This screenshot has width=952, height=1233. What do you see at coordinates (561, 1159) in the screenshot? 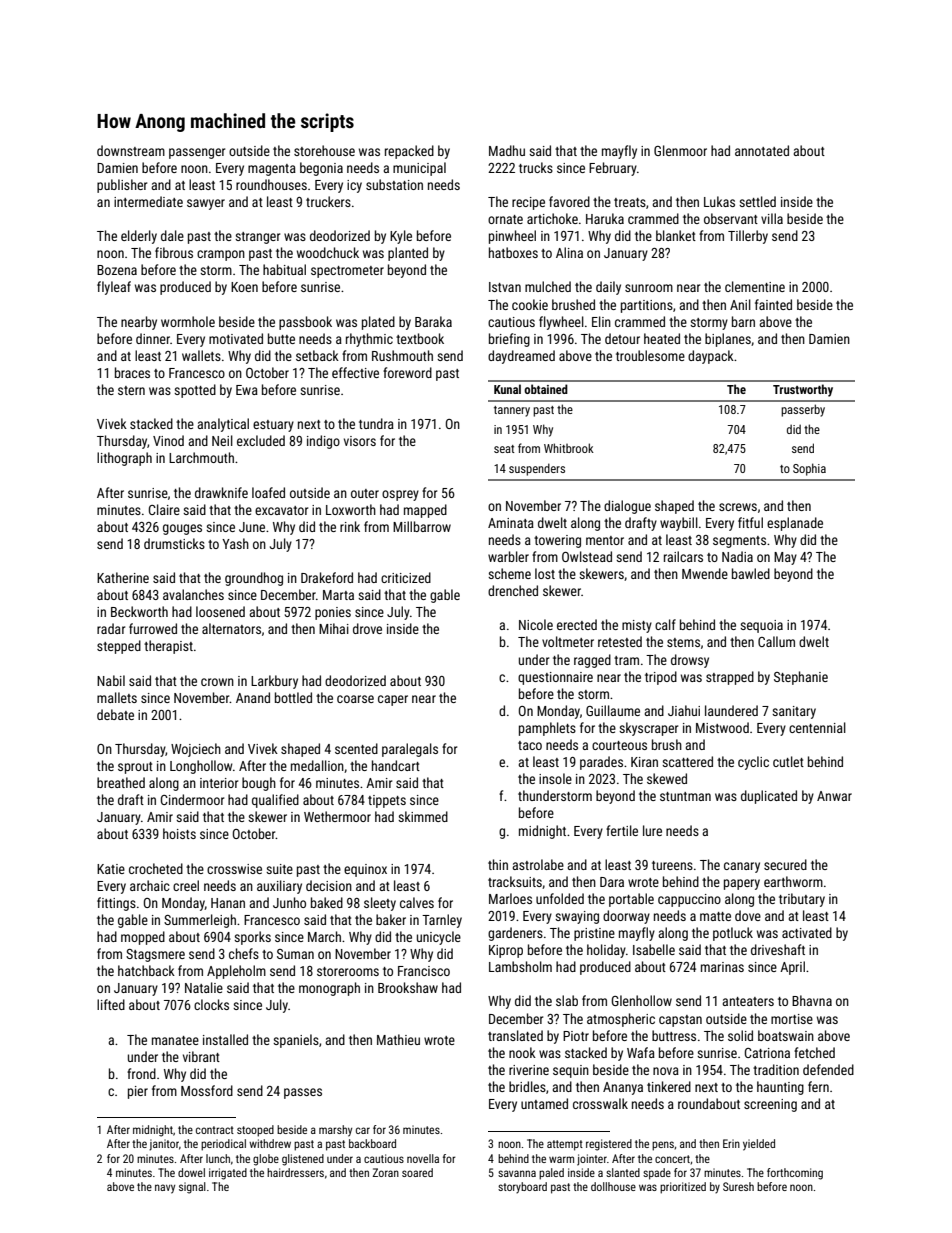
I see `warm` at bounding box center [561, 1159].
